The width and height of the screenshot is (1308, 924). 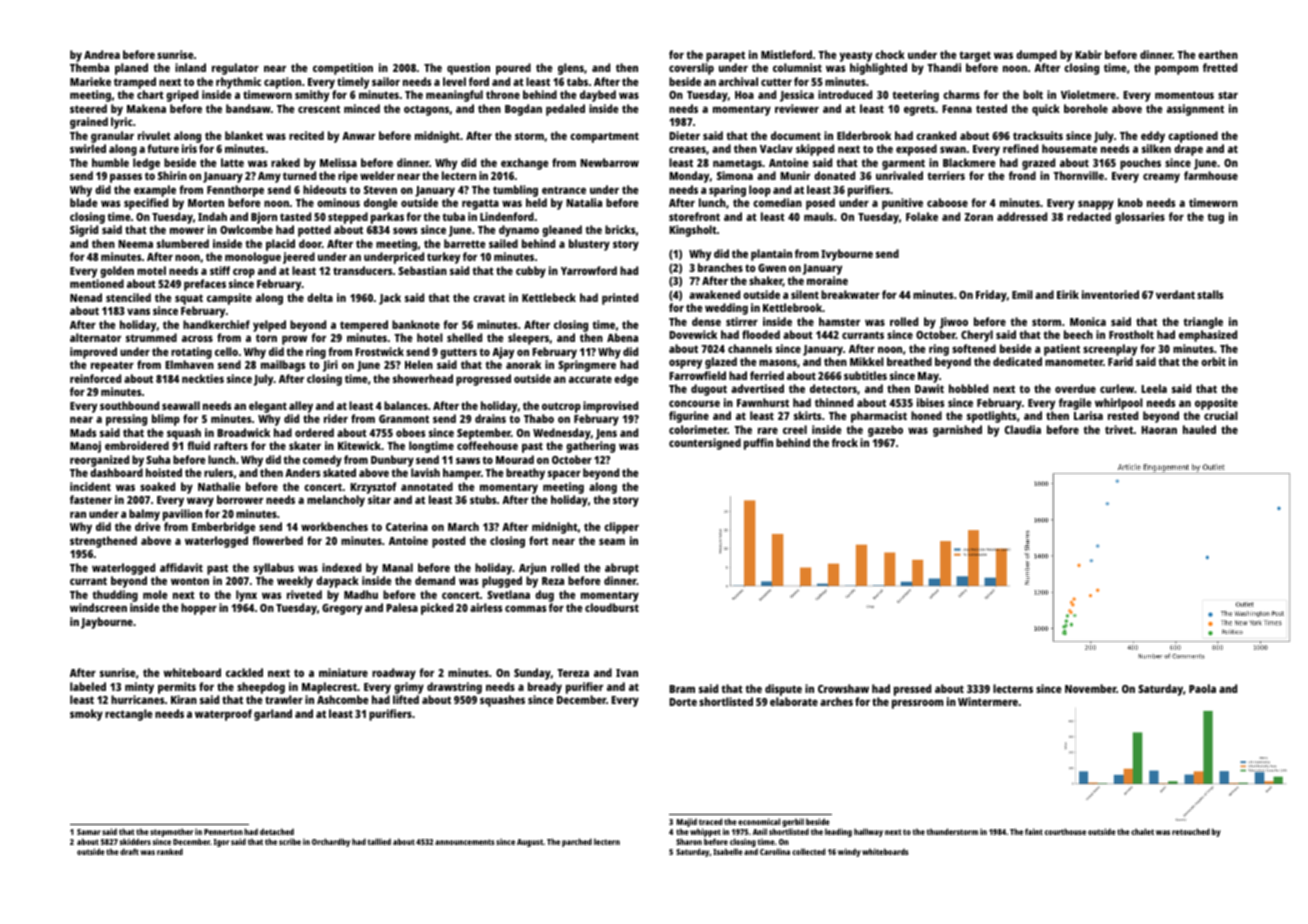 I want to click on hopper, so click(x=199, y=609).
